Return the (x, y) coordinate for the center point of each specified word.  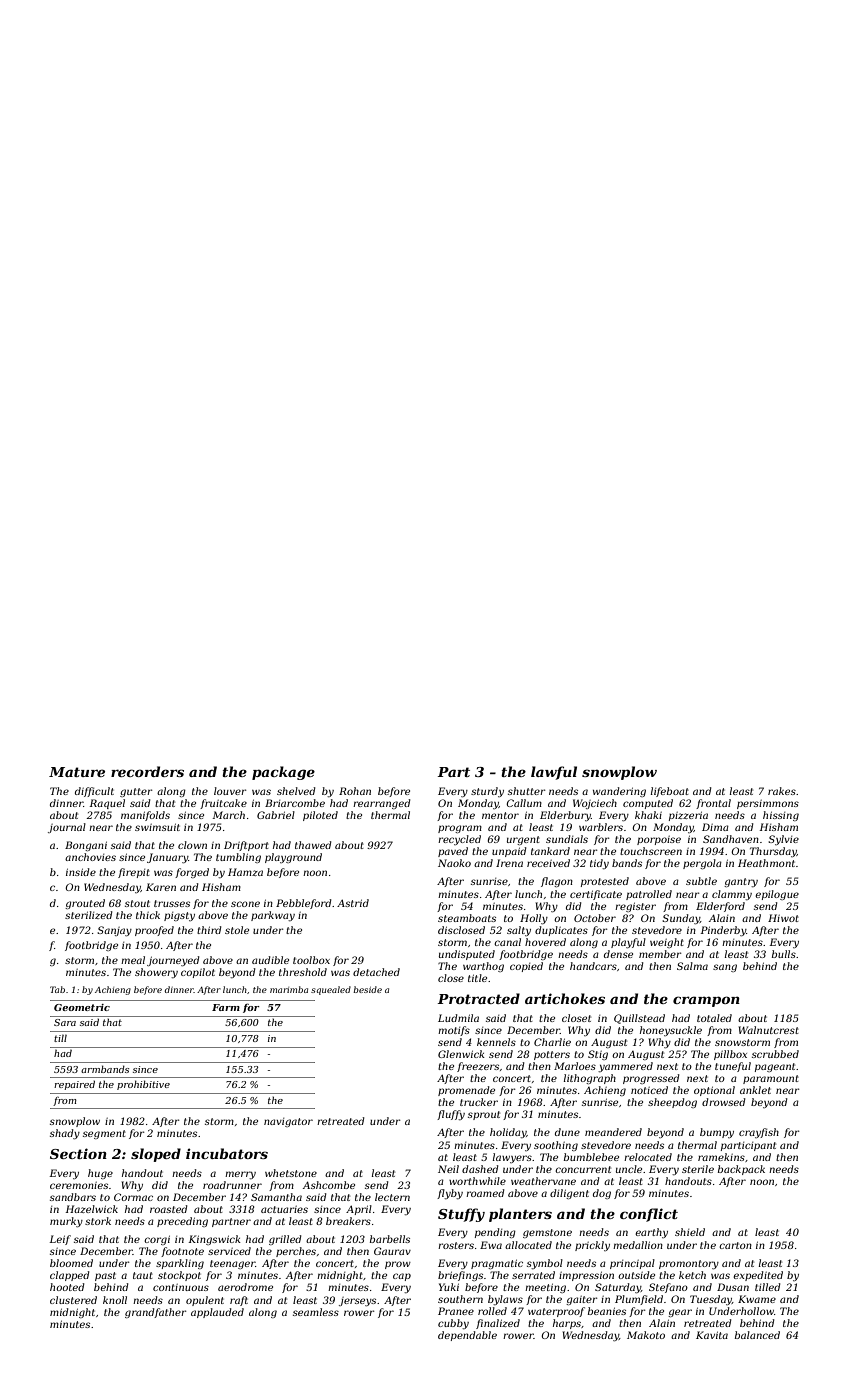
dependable (467, 1336)
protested (605, 882)
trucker (479, 1102)
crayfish (759, 1133)
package (283, 773)
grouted (85, 904)
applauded (217, 1313)
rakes (782, 791)
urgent (523, 840)
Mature (77, 772)
